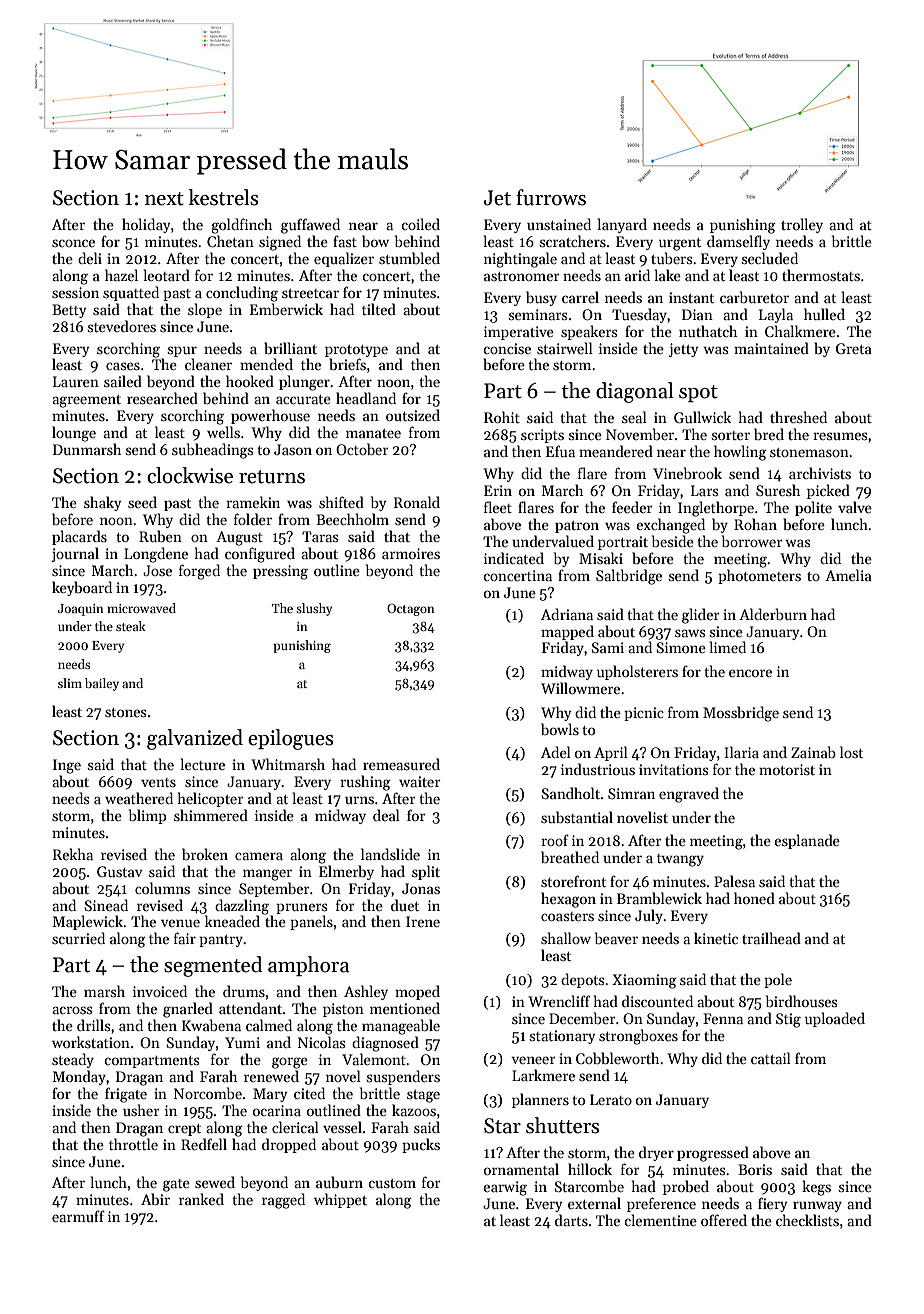 The height and width of the screenshot is (1314, 924). I want to click on Norcombe, so click(208, 1093).
